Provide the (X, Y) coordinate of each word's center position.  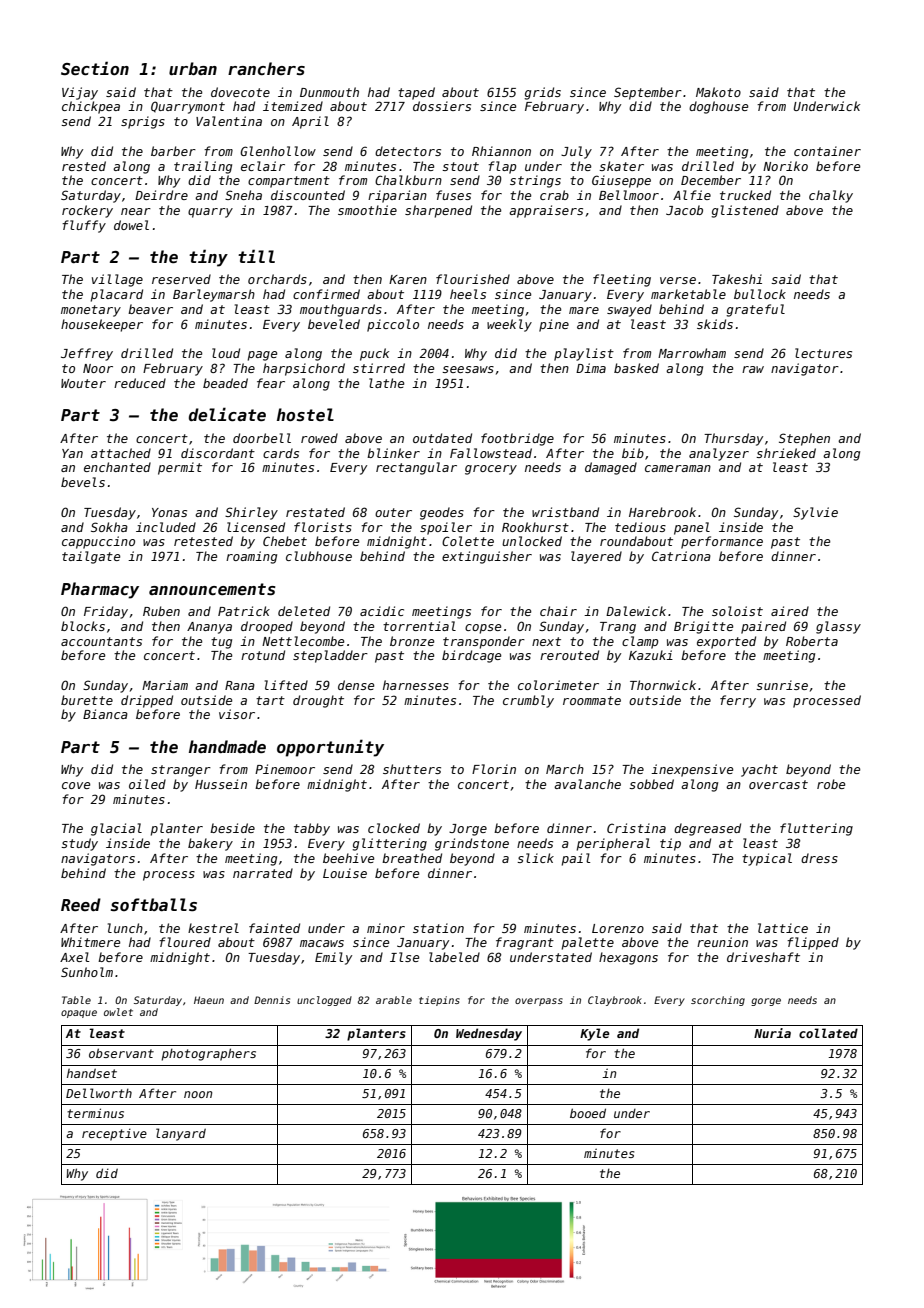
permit (180, 468)
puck (374, 354)
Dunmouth (329, 92)
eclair (263, 166)
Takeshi (737, 279)
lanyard (181, 1134)
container (827, 151)
